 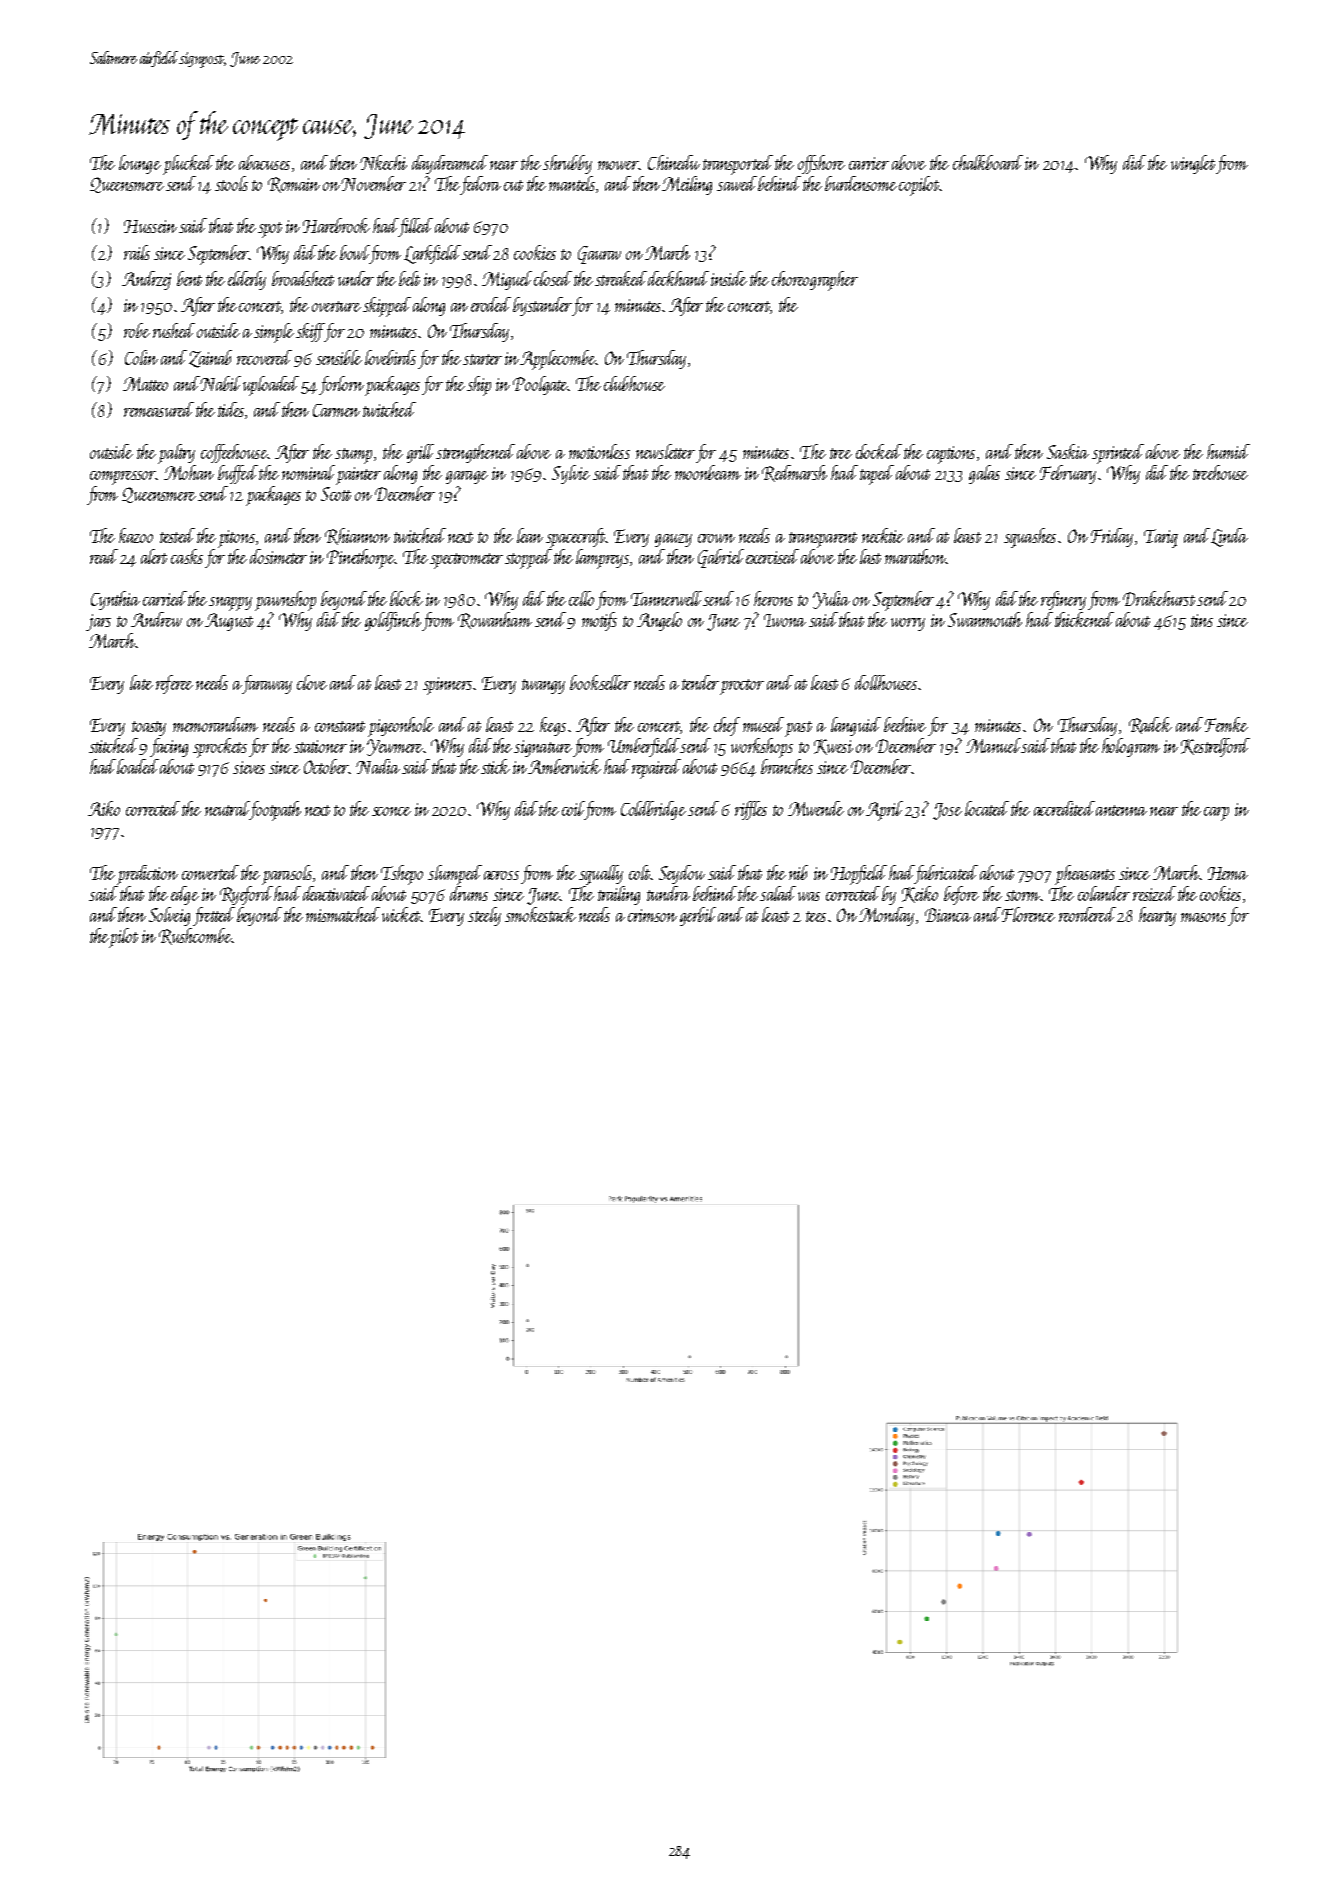 I want to click on chalkboard, so click(x=988, y=162).
